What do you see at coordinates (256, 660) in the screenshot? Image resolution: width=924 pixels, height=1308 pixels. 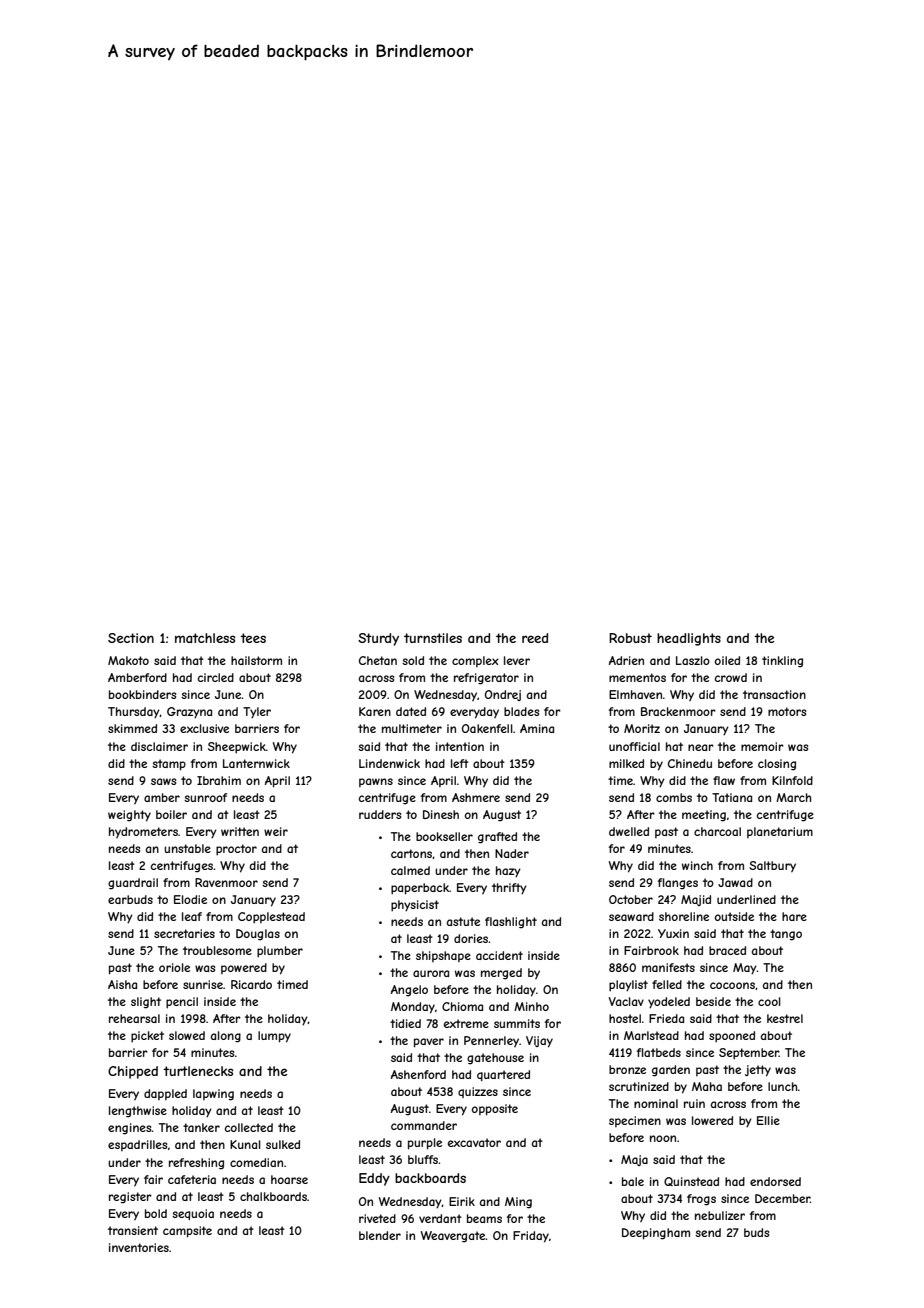 I see `hailstorm` at bounding box center [256, 660].
